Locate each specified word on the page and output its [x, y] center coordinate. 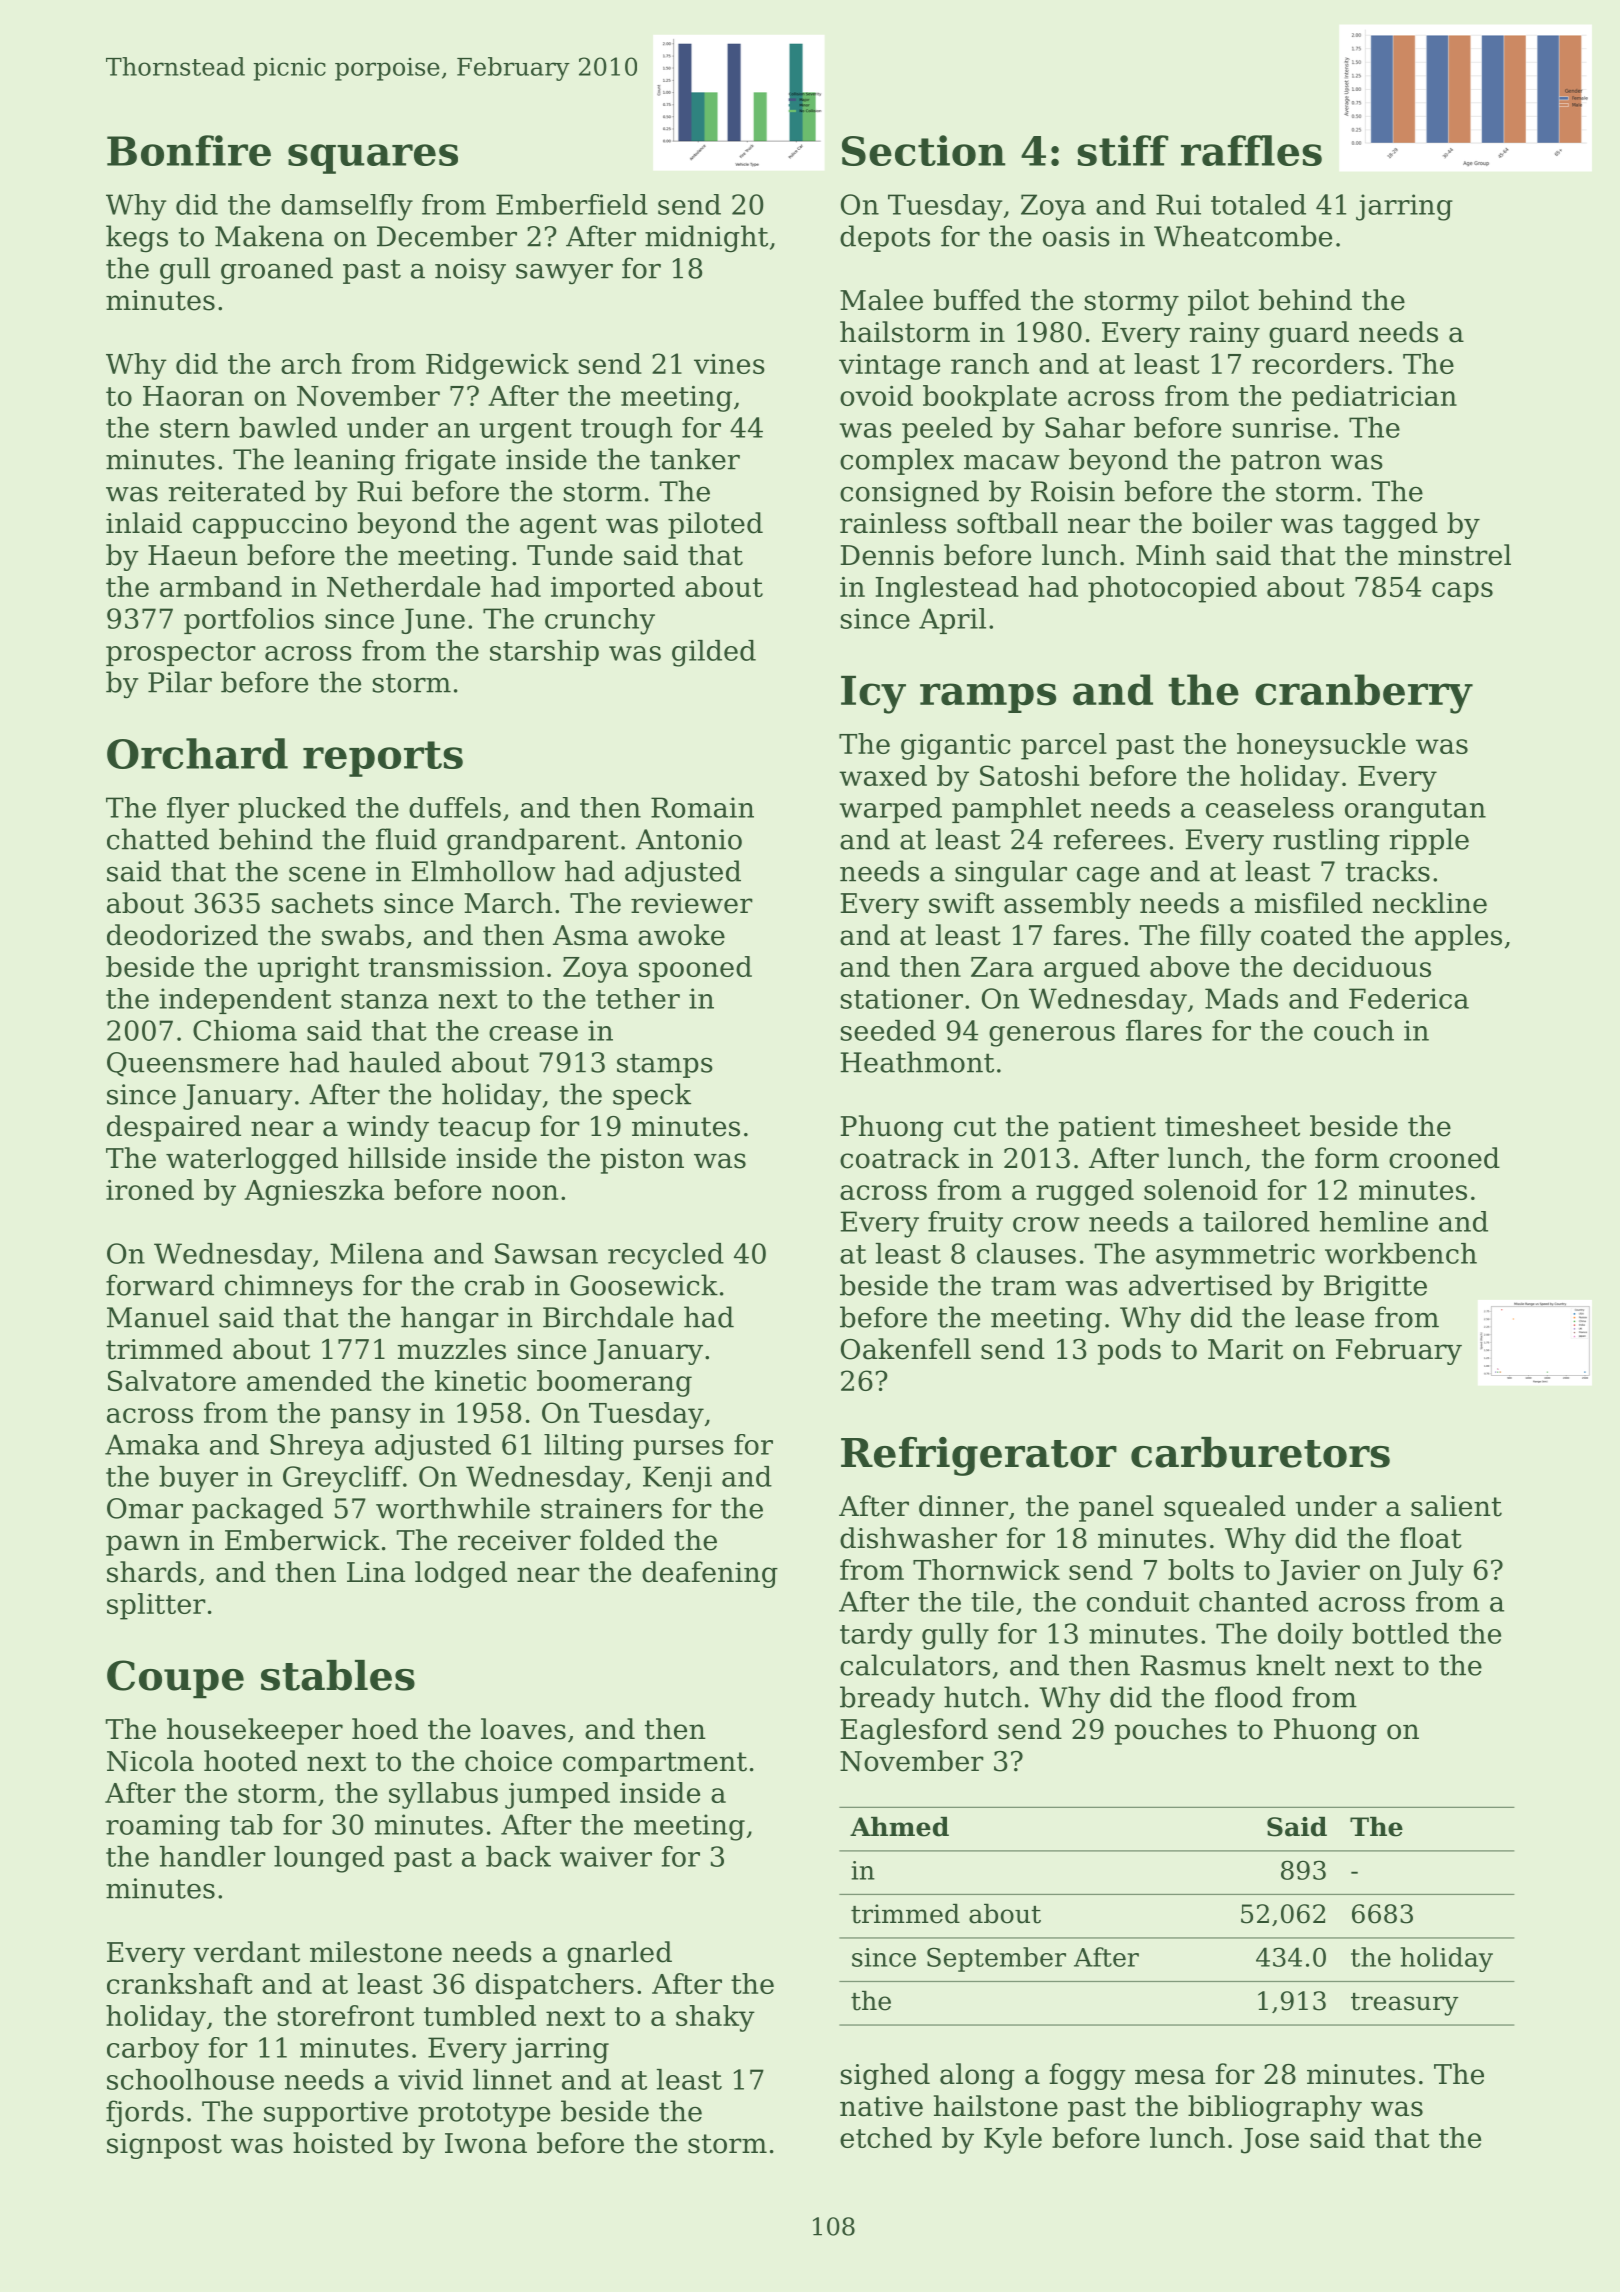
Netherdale [403, 586]
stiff [1122, 150]
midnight [706, 239]
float [1431, 1538]
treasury [1404, 2004]
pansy [371, 1418]
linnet [512, 2079]
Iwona [486, 2143]
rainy [1224, 335]
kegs [137, 239]
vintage [889, 367]
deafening [710, 1574]
